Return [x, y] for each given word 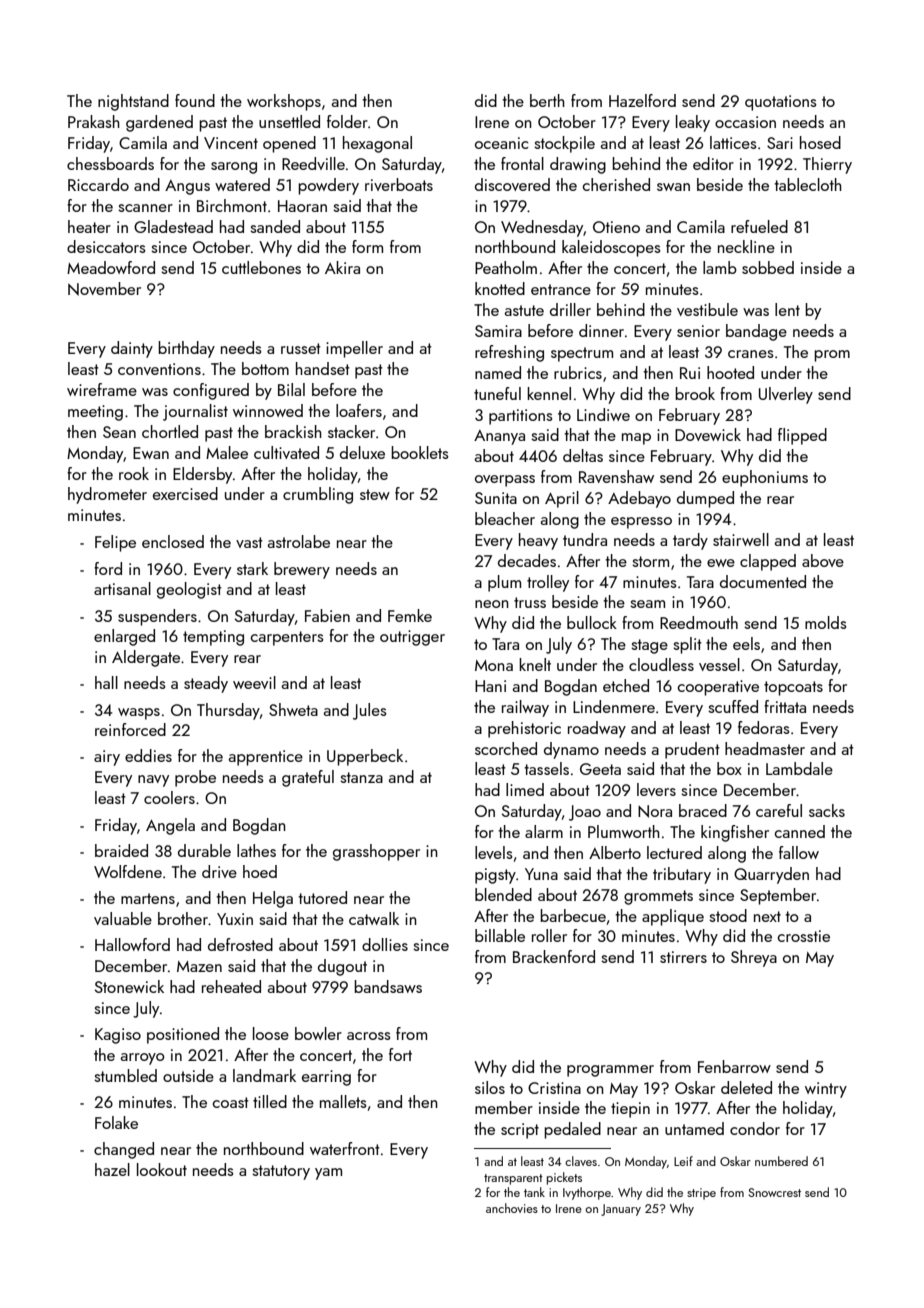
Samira [498, 331]
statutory [281, 1172]
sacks [827, 810]
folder [347, 121]
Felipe [115, 543]
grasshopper [376, 852]
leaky [693, 123]
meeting [95, 413]
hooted [730, 372]
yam [328, 1174]
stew [375, 494]
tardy [690, 541]
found [195, 100]
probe [195, 778]
